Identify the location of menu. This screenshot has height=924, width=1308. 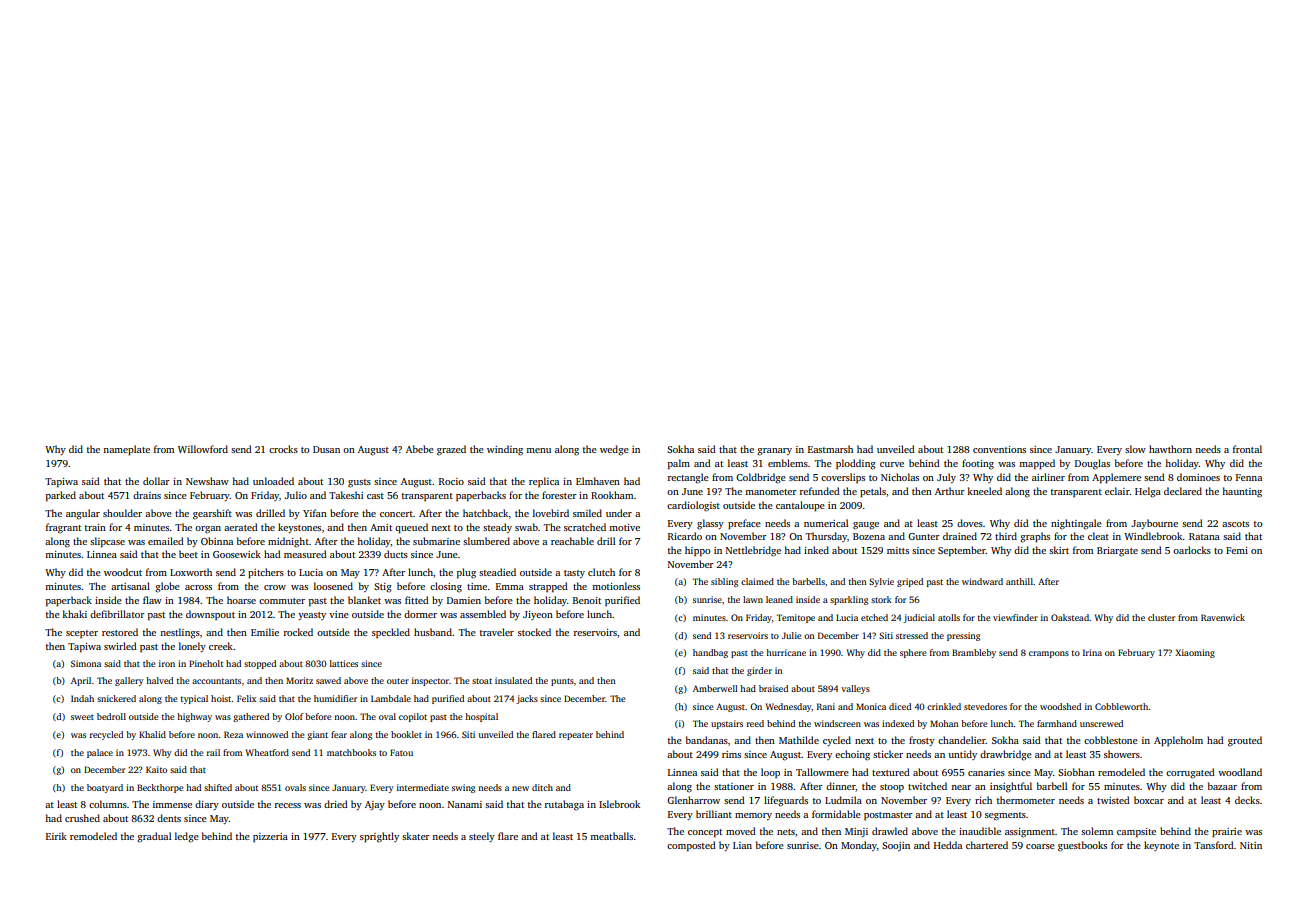
(538, 450).
